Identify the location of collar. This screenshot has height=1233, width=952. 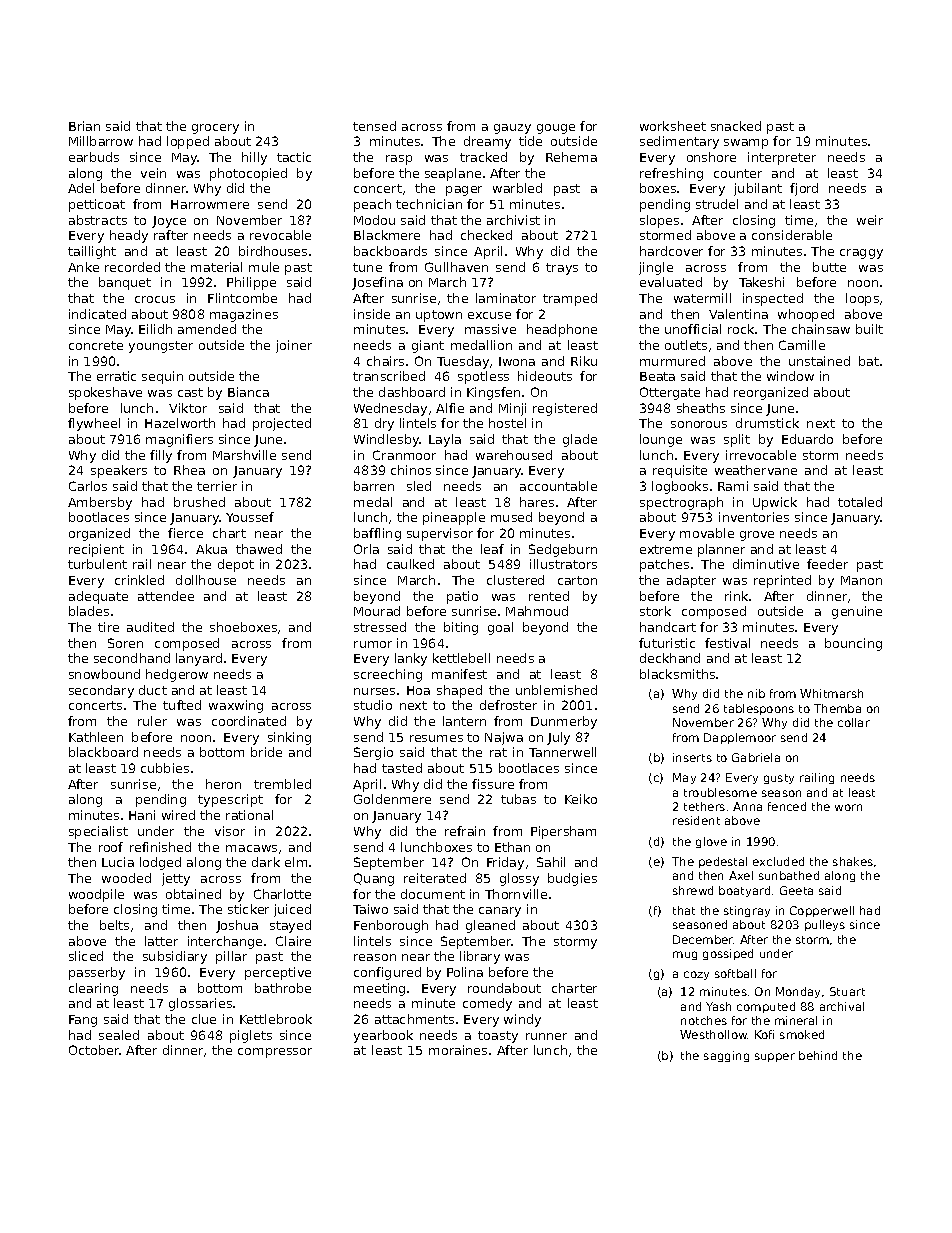
(854, 722).
